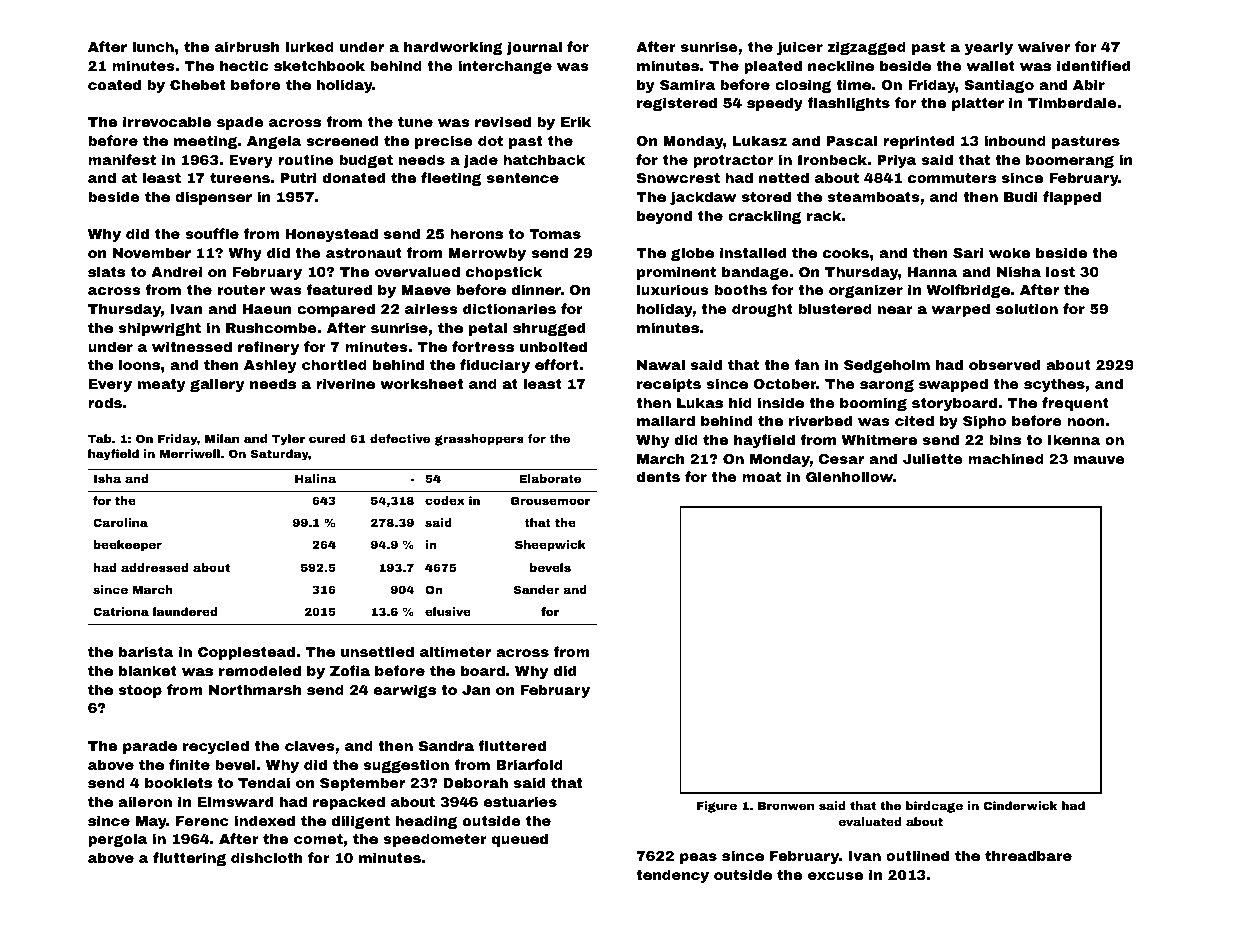 The image size is (1233, 952). What do you see at coordinates (114, 84) in the screenshot?
I see `coated` at bounding box center [114, 84].
